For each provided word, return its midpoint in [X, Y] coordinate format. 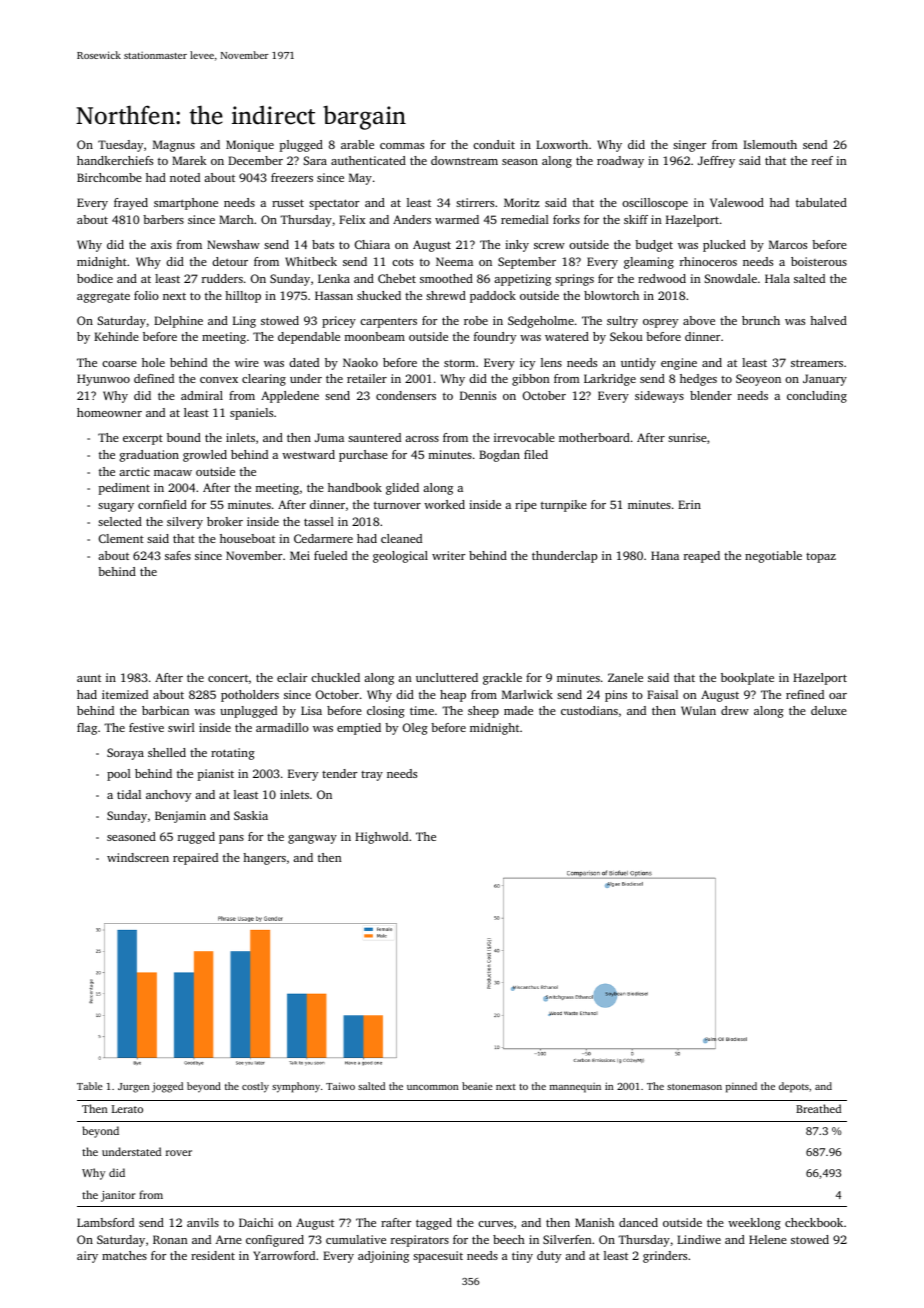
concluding [817, 397]
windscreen [138, 857]
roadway [620, 162]
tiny [522, 1257]
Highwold [381, 838]
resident [213, 1255]
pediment [124, 489]
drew [735, 710]
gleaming [649, 263]
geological [400, 557]
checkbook [814, 1222]
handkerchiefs [115, 160]
